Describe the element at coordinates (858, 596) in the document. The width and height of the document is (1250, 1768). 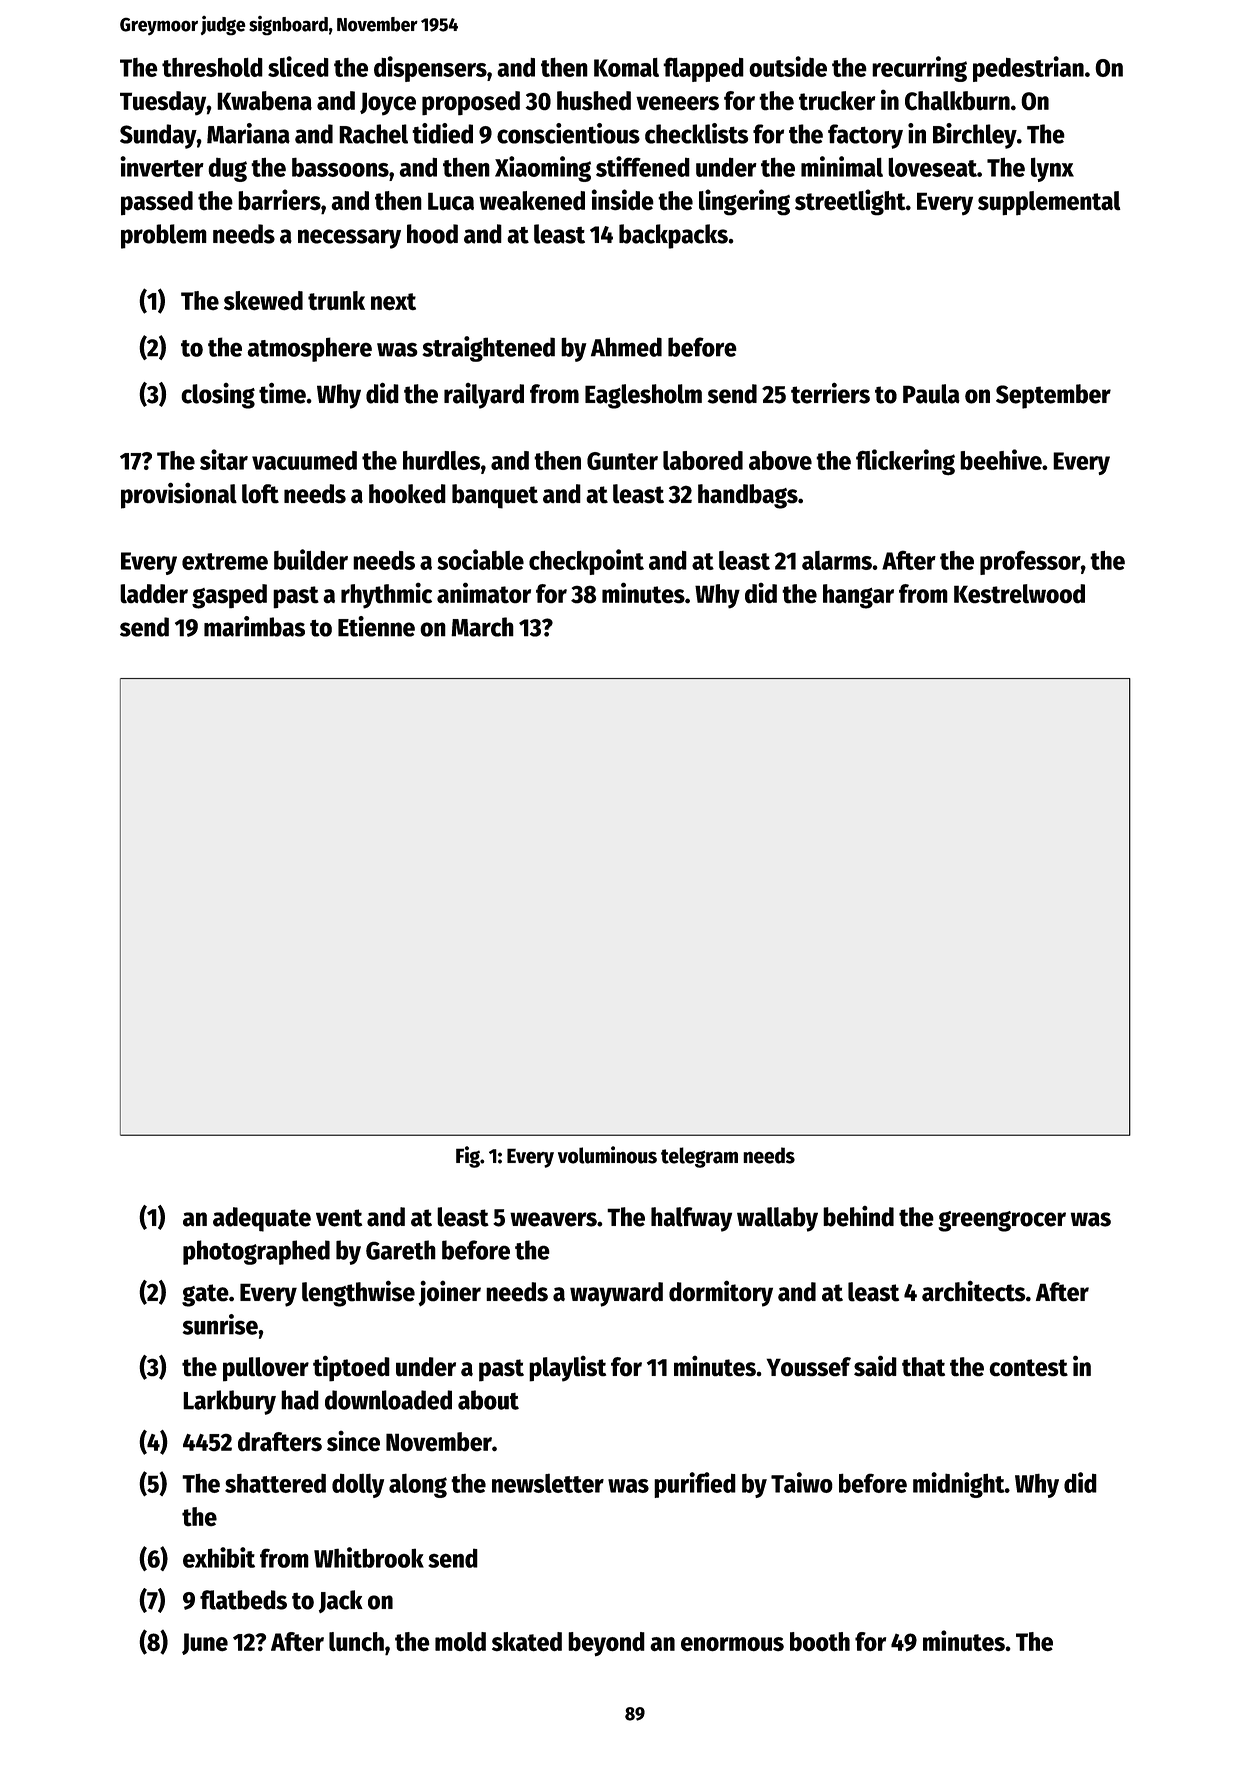
I see `hangar` at that location.
